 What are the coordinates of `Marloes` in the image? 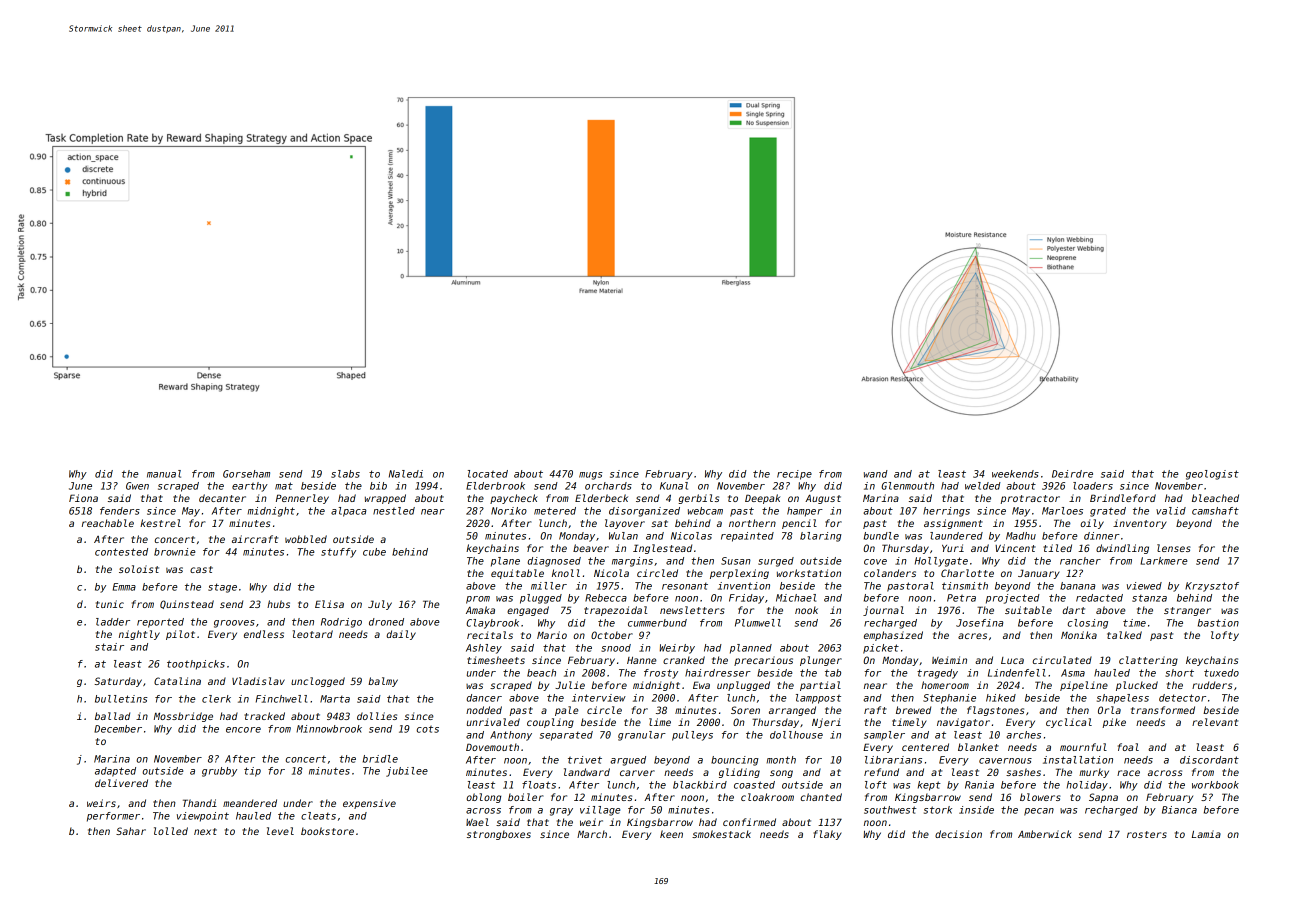 It's located at (1062, 511).
